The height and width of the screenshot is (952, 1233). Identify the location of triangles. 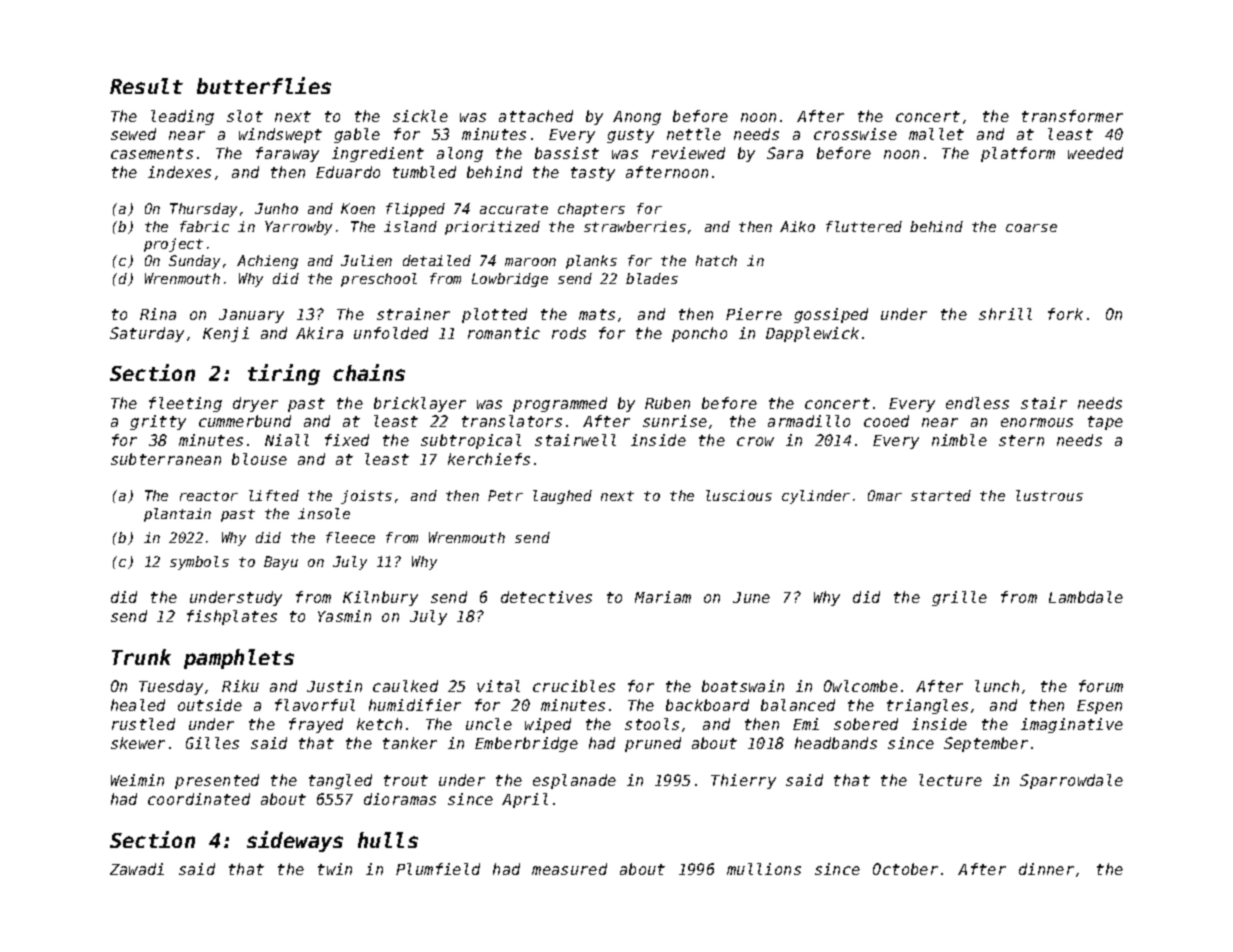
(927, 706).
